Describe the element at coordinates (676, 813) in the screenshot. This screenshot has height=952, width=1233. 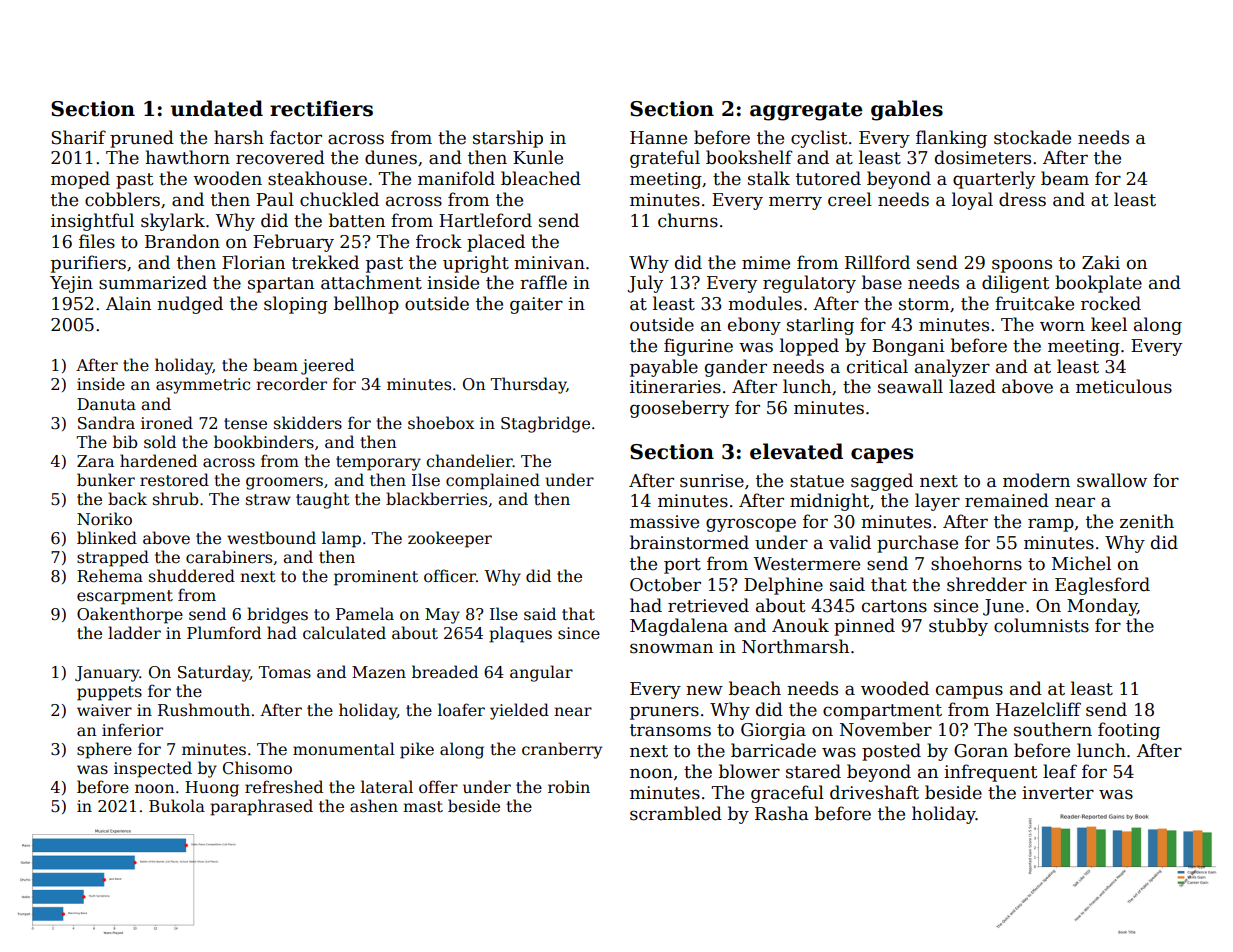
I see `scrambled` at that location.
